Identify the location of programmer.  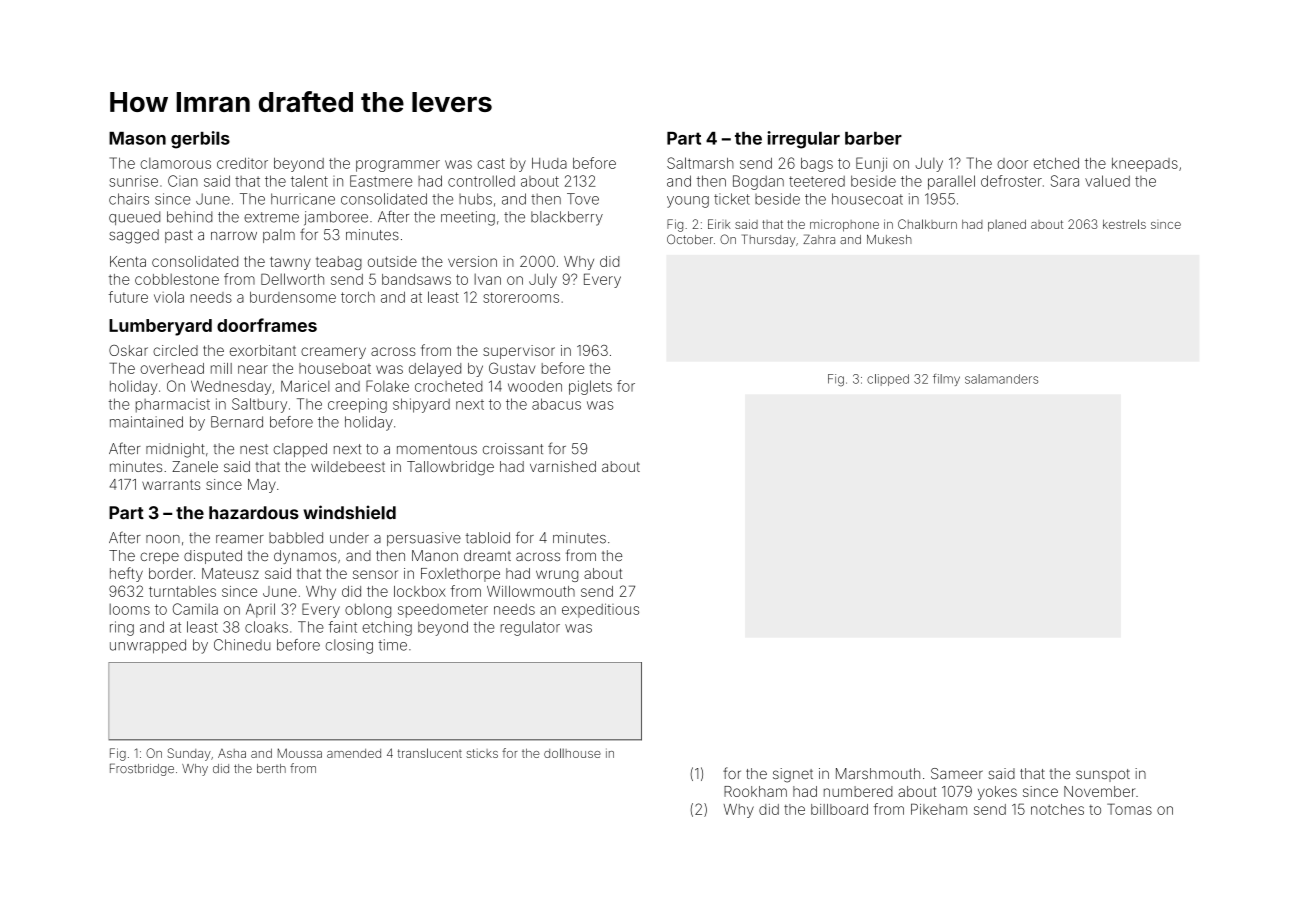
(398, 166).
